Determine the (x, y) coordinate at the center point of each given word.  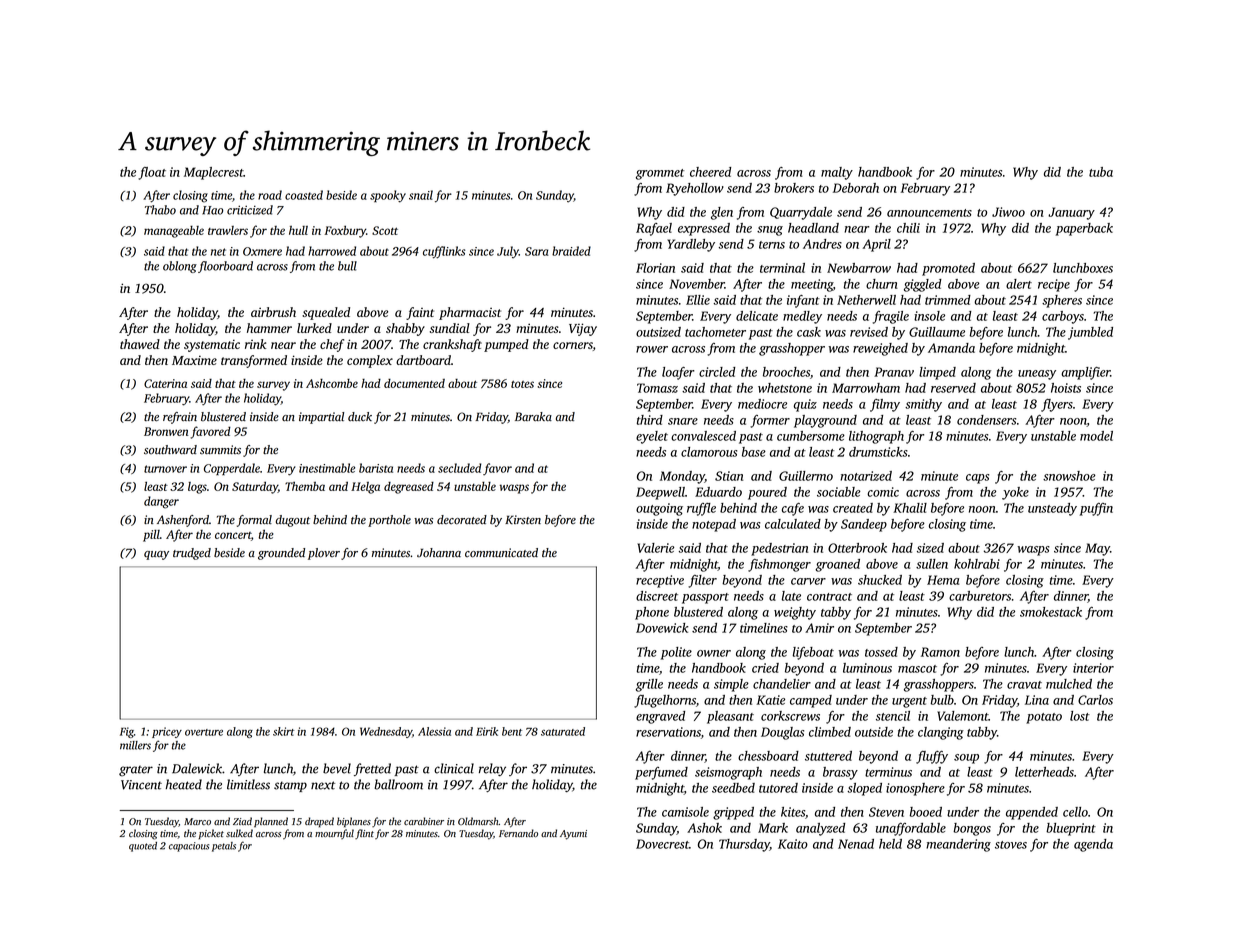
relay (492, 769)
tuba (1101, 172)
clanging (941, 733)
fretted (372, 769)
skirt (283, 731)
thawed (140, 344)
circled (717, 372)
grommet (660, 174)
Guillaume (937, 332)
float (152, 173)
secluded (459, 468)
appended (1032, 813)
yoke (1015, 493)
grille (649, 685)
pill (151, 536)
